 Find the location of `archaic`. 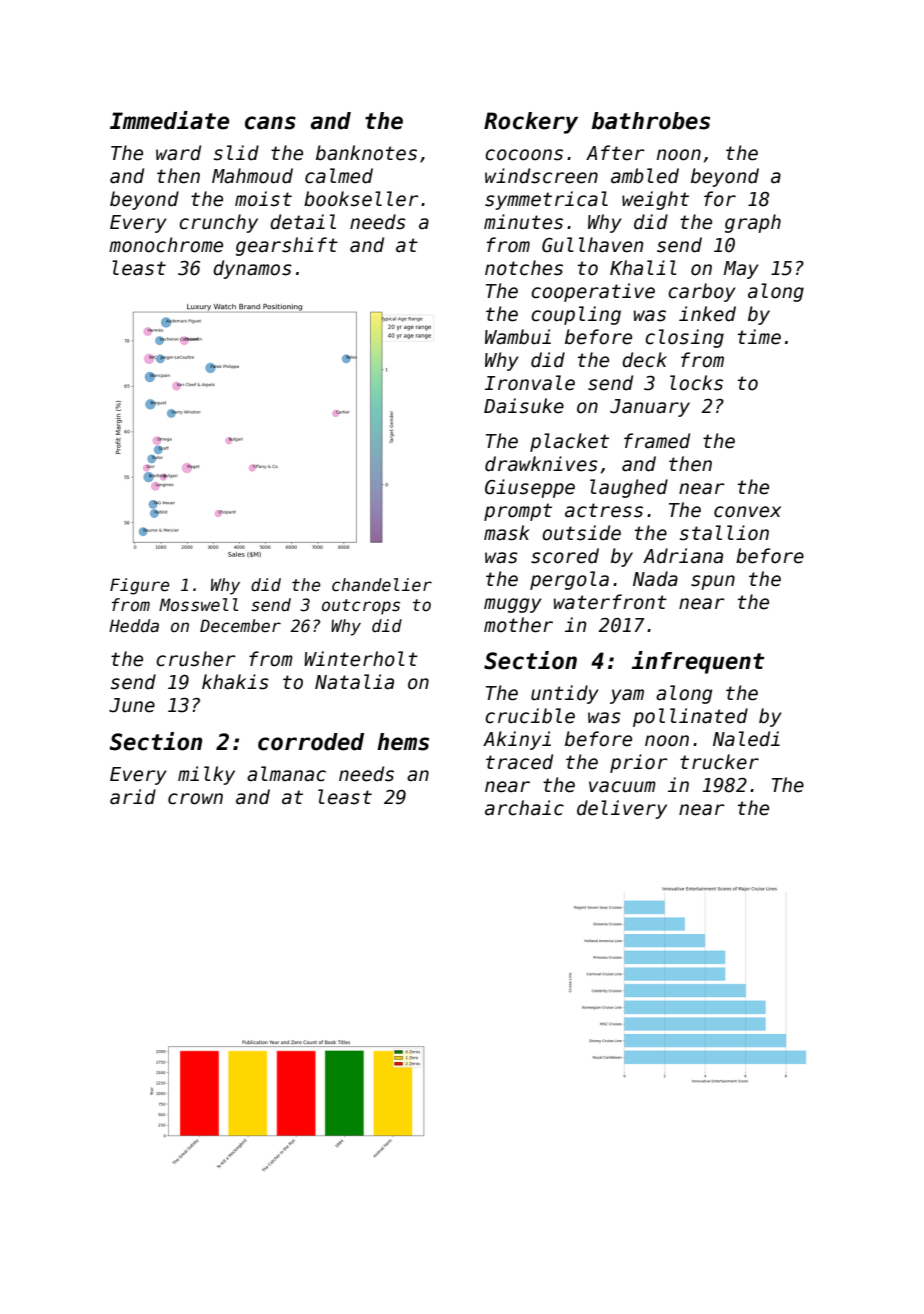

archaic is located at coordinates (524, 808).
